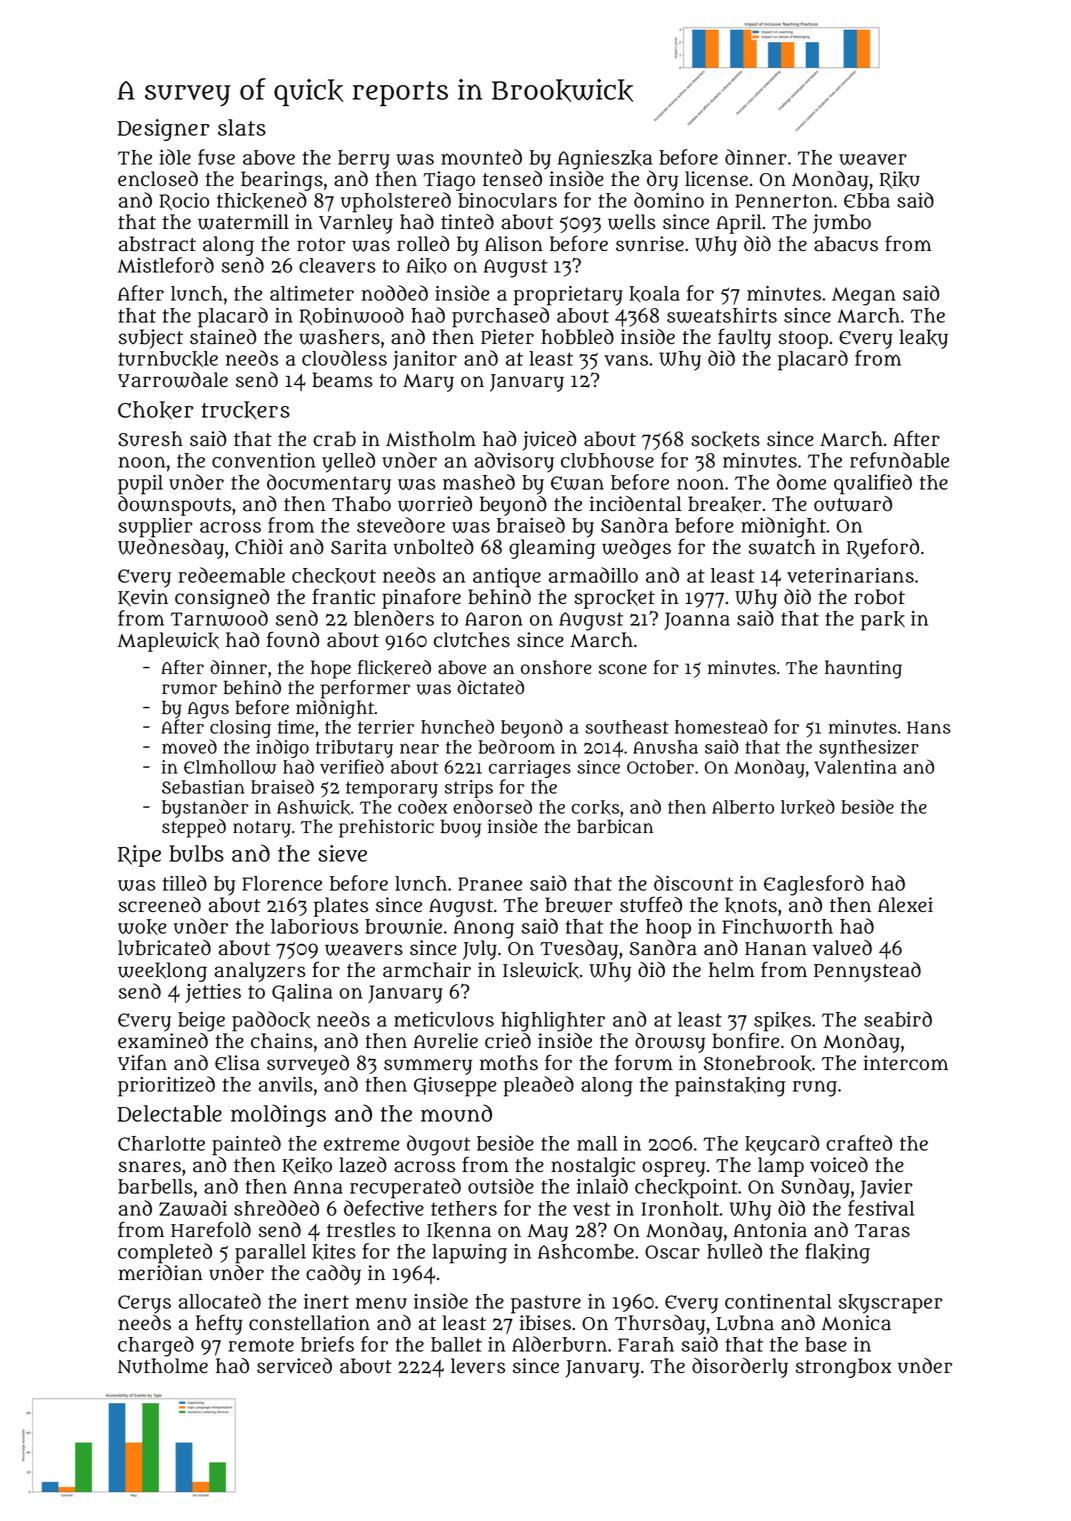 This document has width=1071, height=1521. I want to click on bedroom, so click(516, 746).
